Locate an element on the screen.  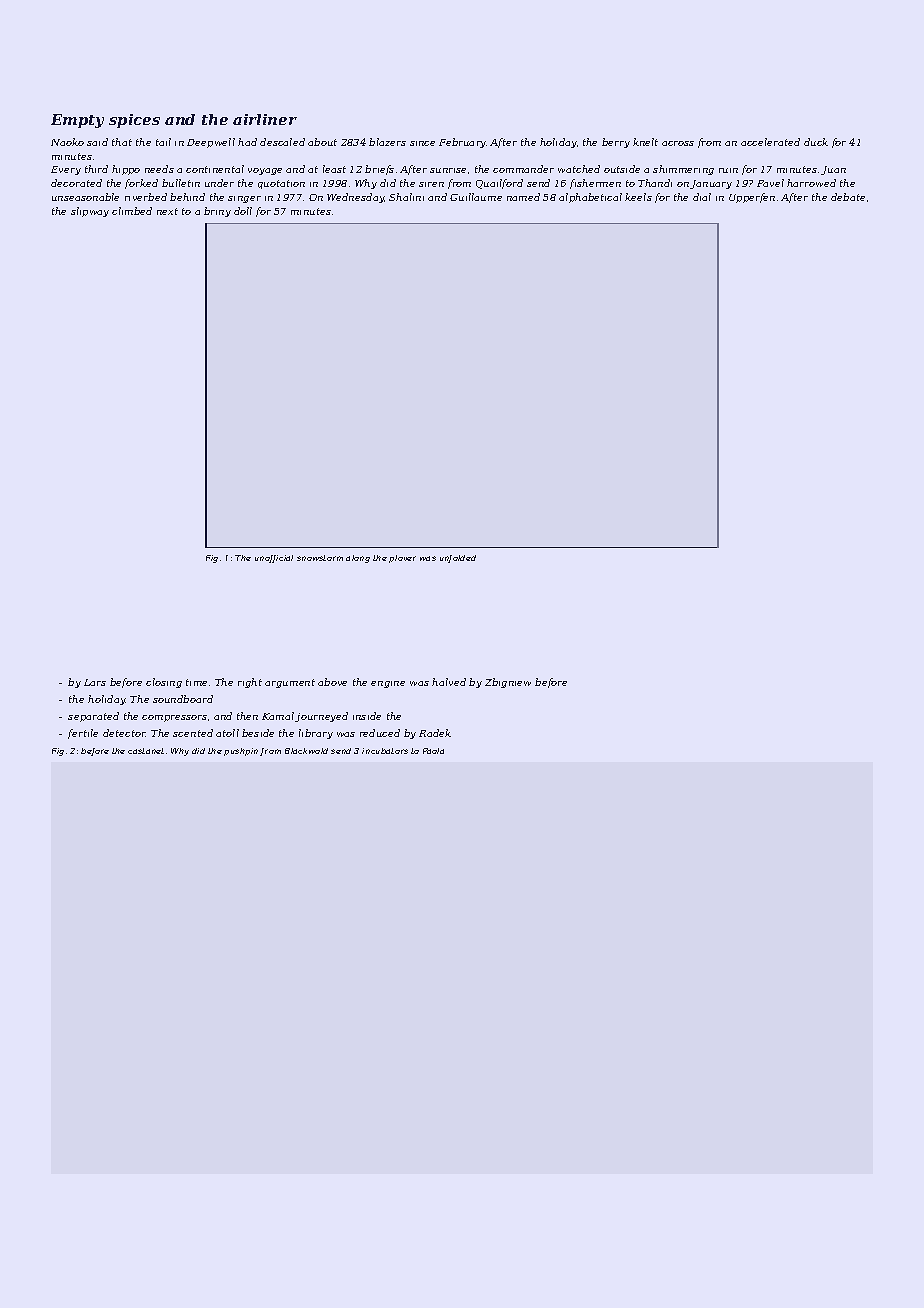
unofficial is located at coordinates (274, 559).
